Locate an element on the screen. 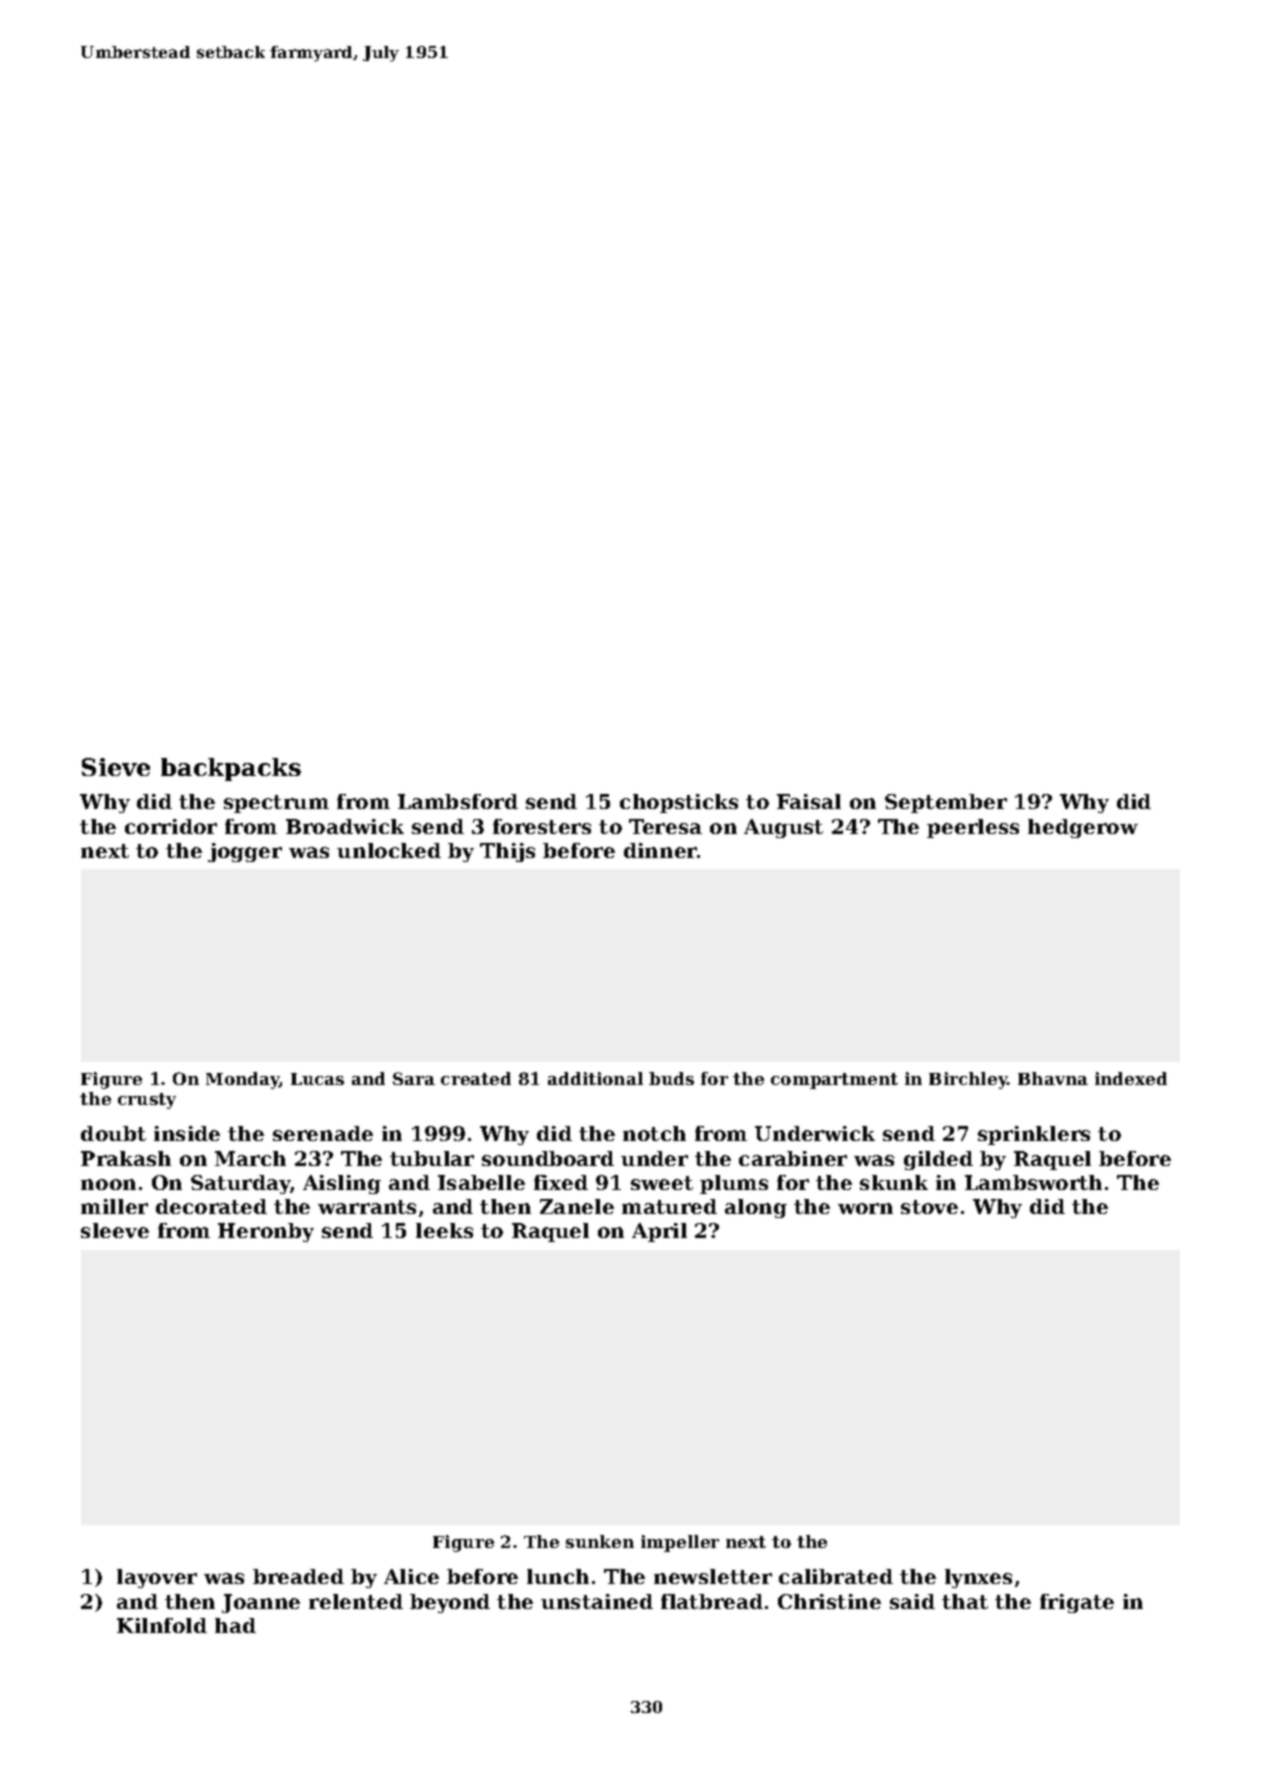 This screenshot has height=1783, width=1261. Birchley is located at coordinates (968, 1080).
